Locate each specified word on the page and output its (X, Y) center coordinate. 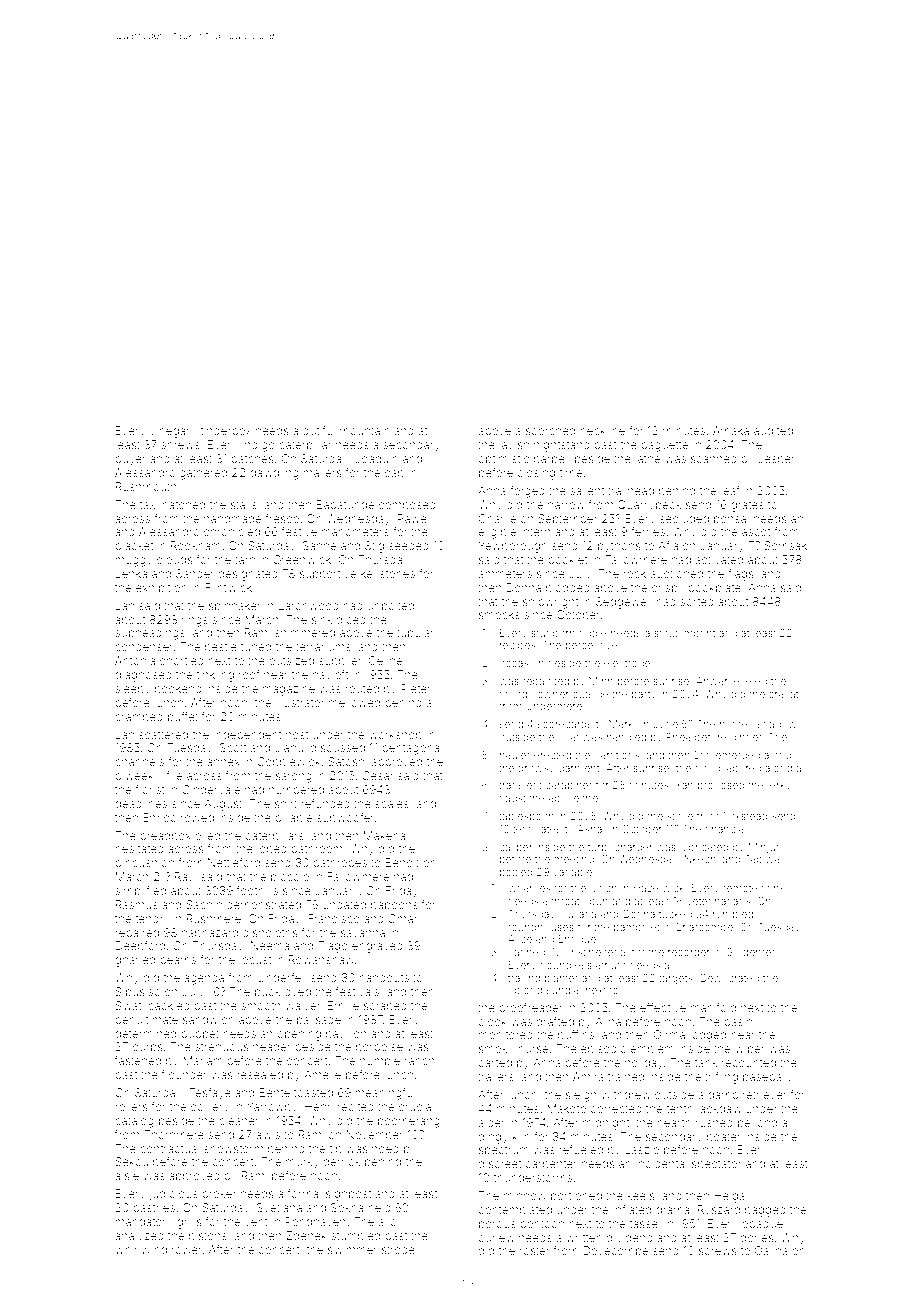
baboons (394, 904)
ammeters (505, 574)
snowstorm (233, 1149)
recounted (749, 1062)
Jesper (776, 459)
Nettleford (234, 862)
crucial (416, 1106)
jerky (779, 786)
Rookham (196, 545)
